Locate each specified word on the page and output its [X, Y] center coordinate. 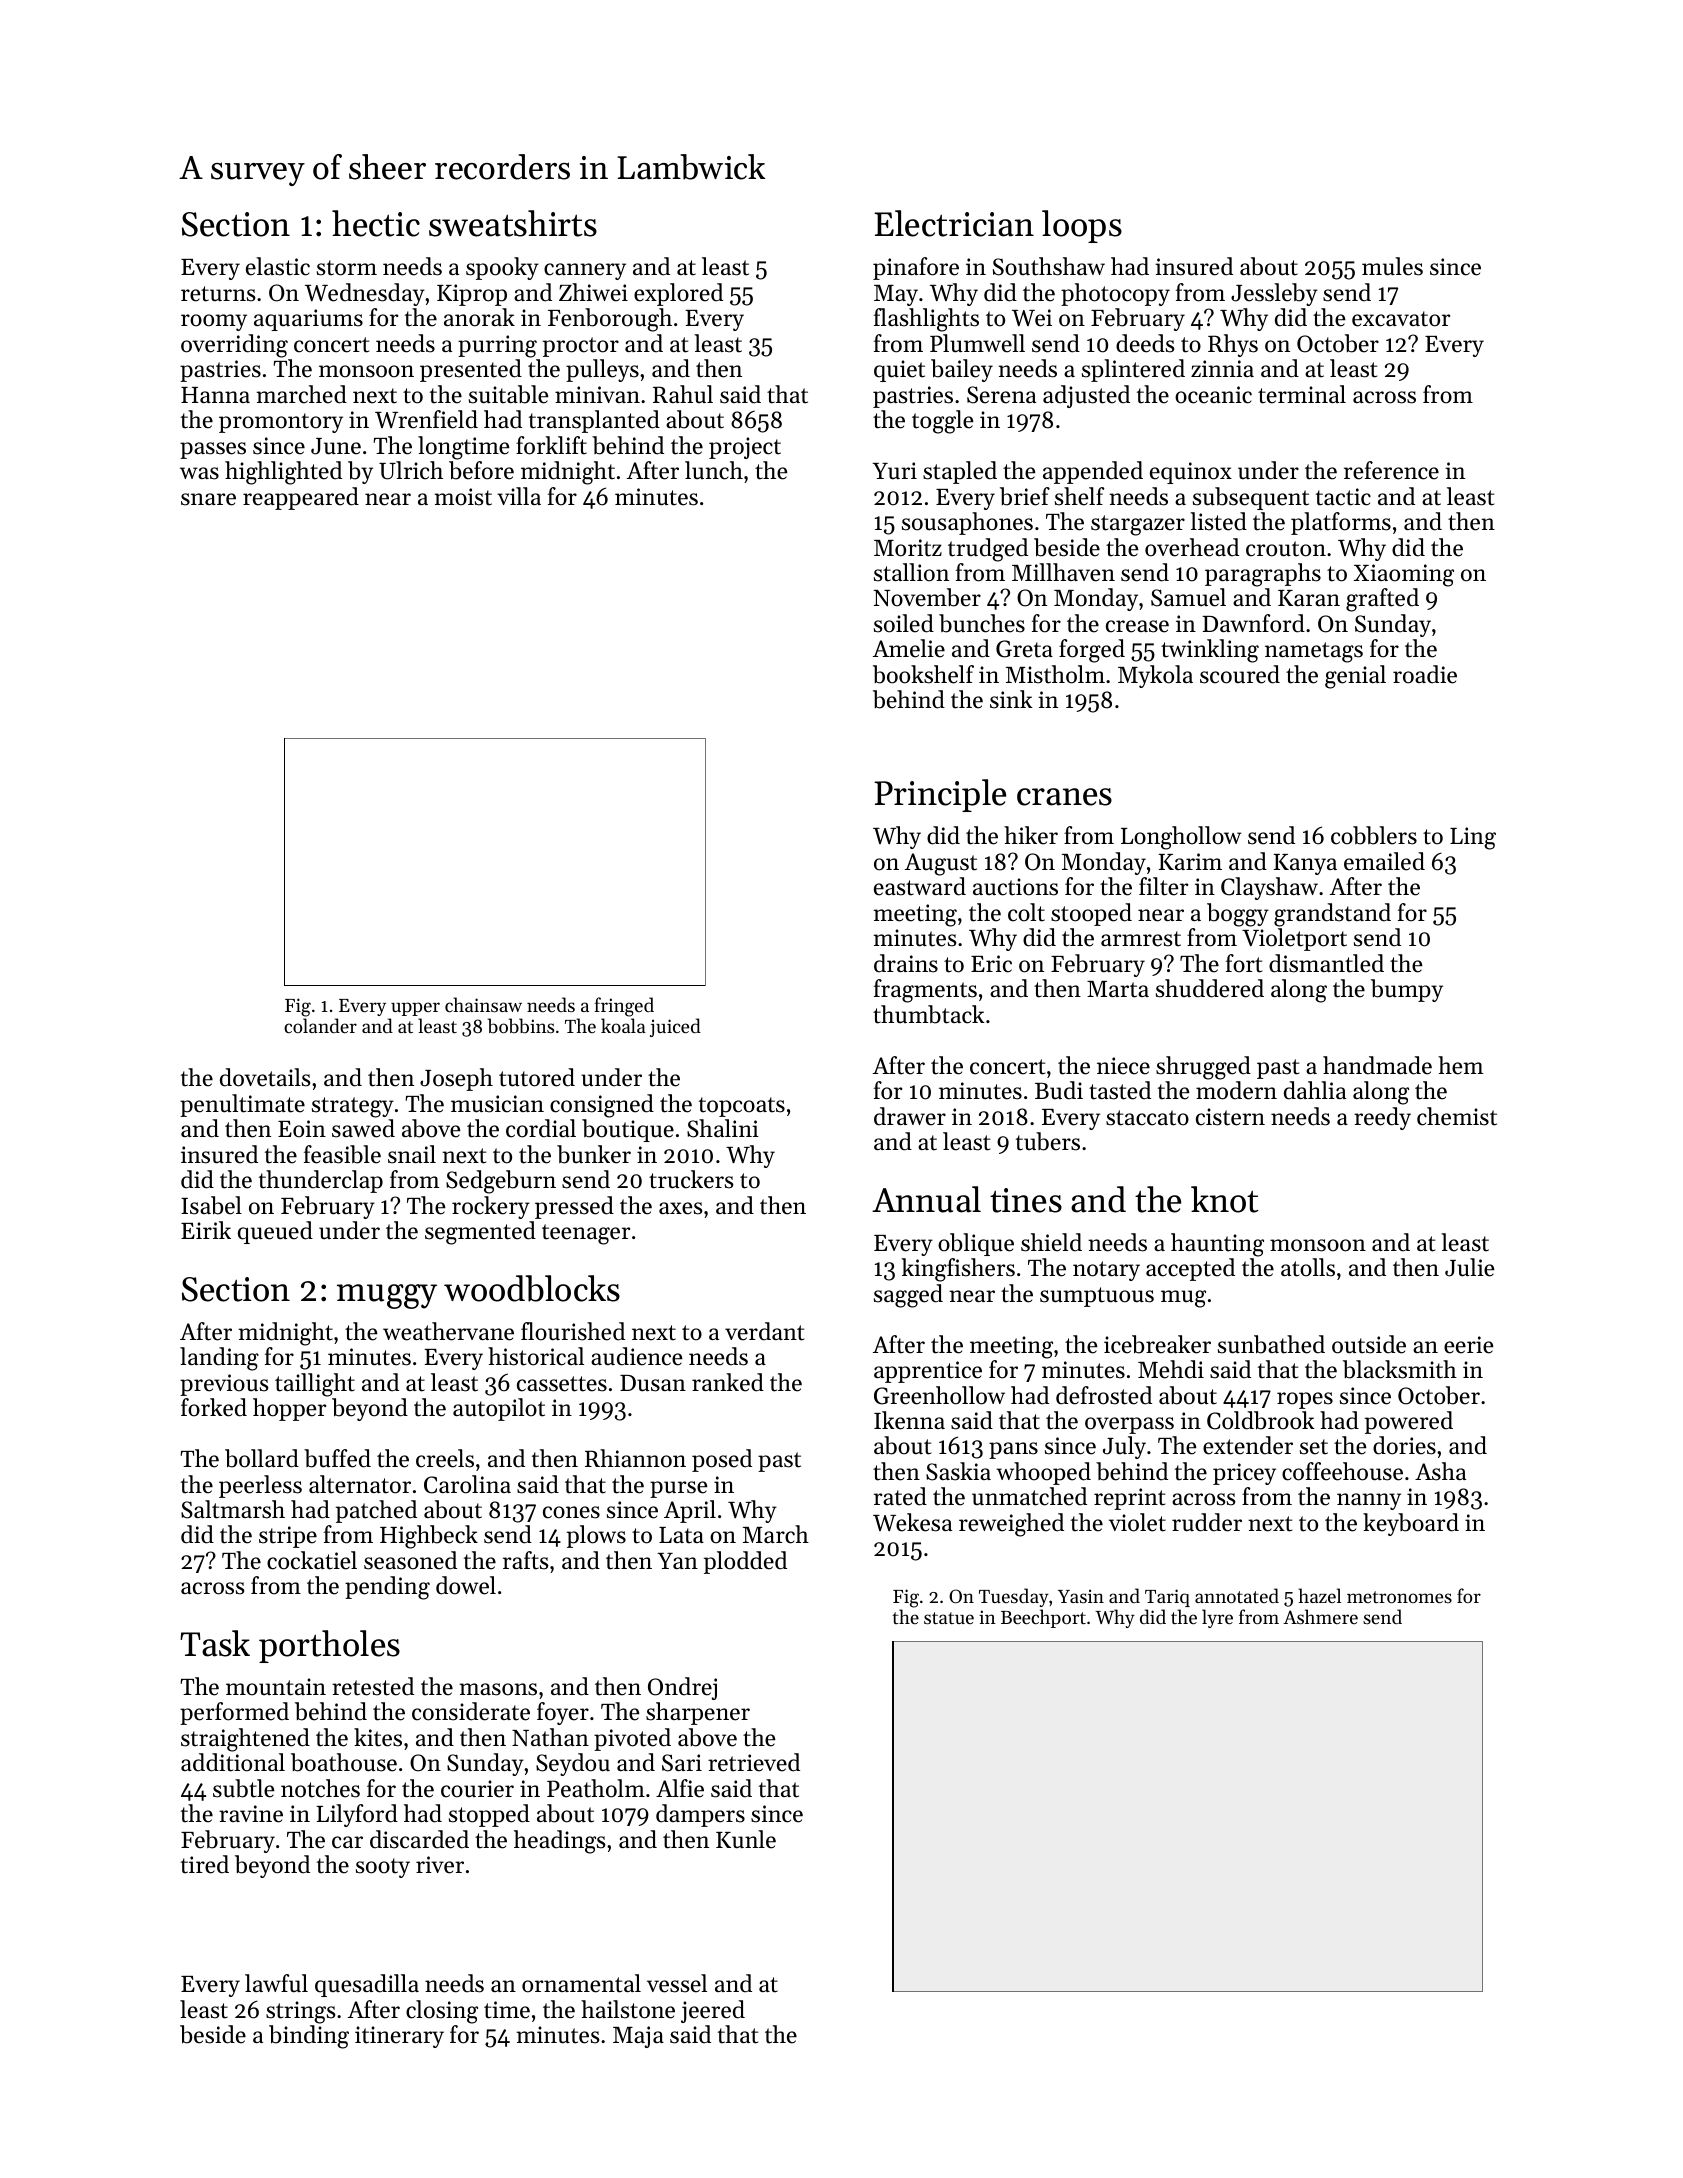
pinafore [916, 268]
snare [208, 499]
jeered [713, 2011]
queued [275, 1232]
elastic [278, 266]
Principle [940, 795]
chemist [1457, 1116]
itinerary [399, 2037]
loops [1082, 226]
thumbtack [929, 1014]
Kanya [1305, 864]
